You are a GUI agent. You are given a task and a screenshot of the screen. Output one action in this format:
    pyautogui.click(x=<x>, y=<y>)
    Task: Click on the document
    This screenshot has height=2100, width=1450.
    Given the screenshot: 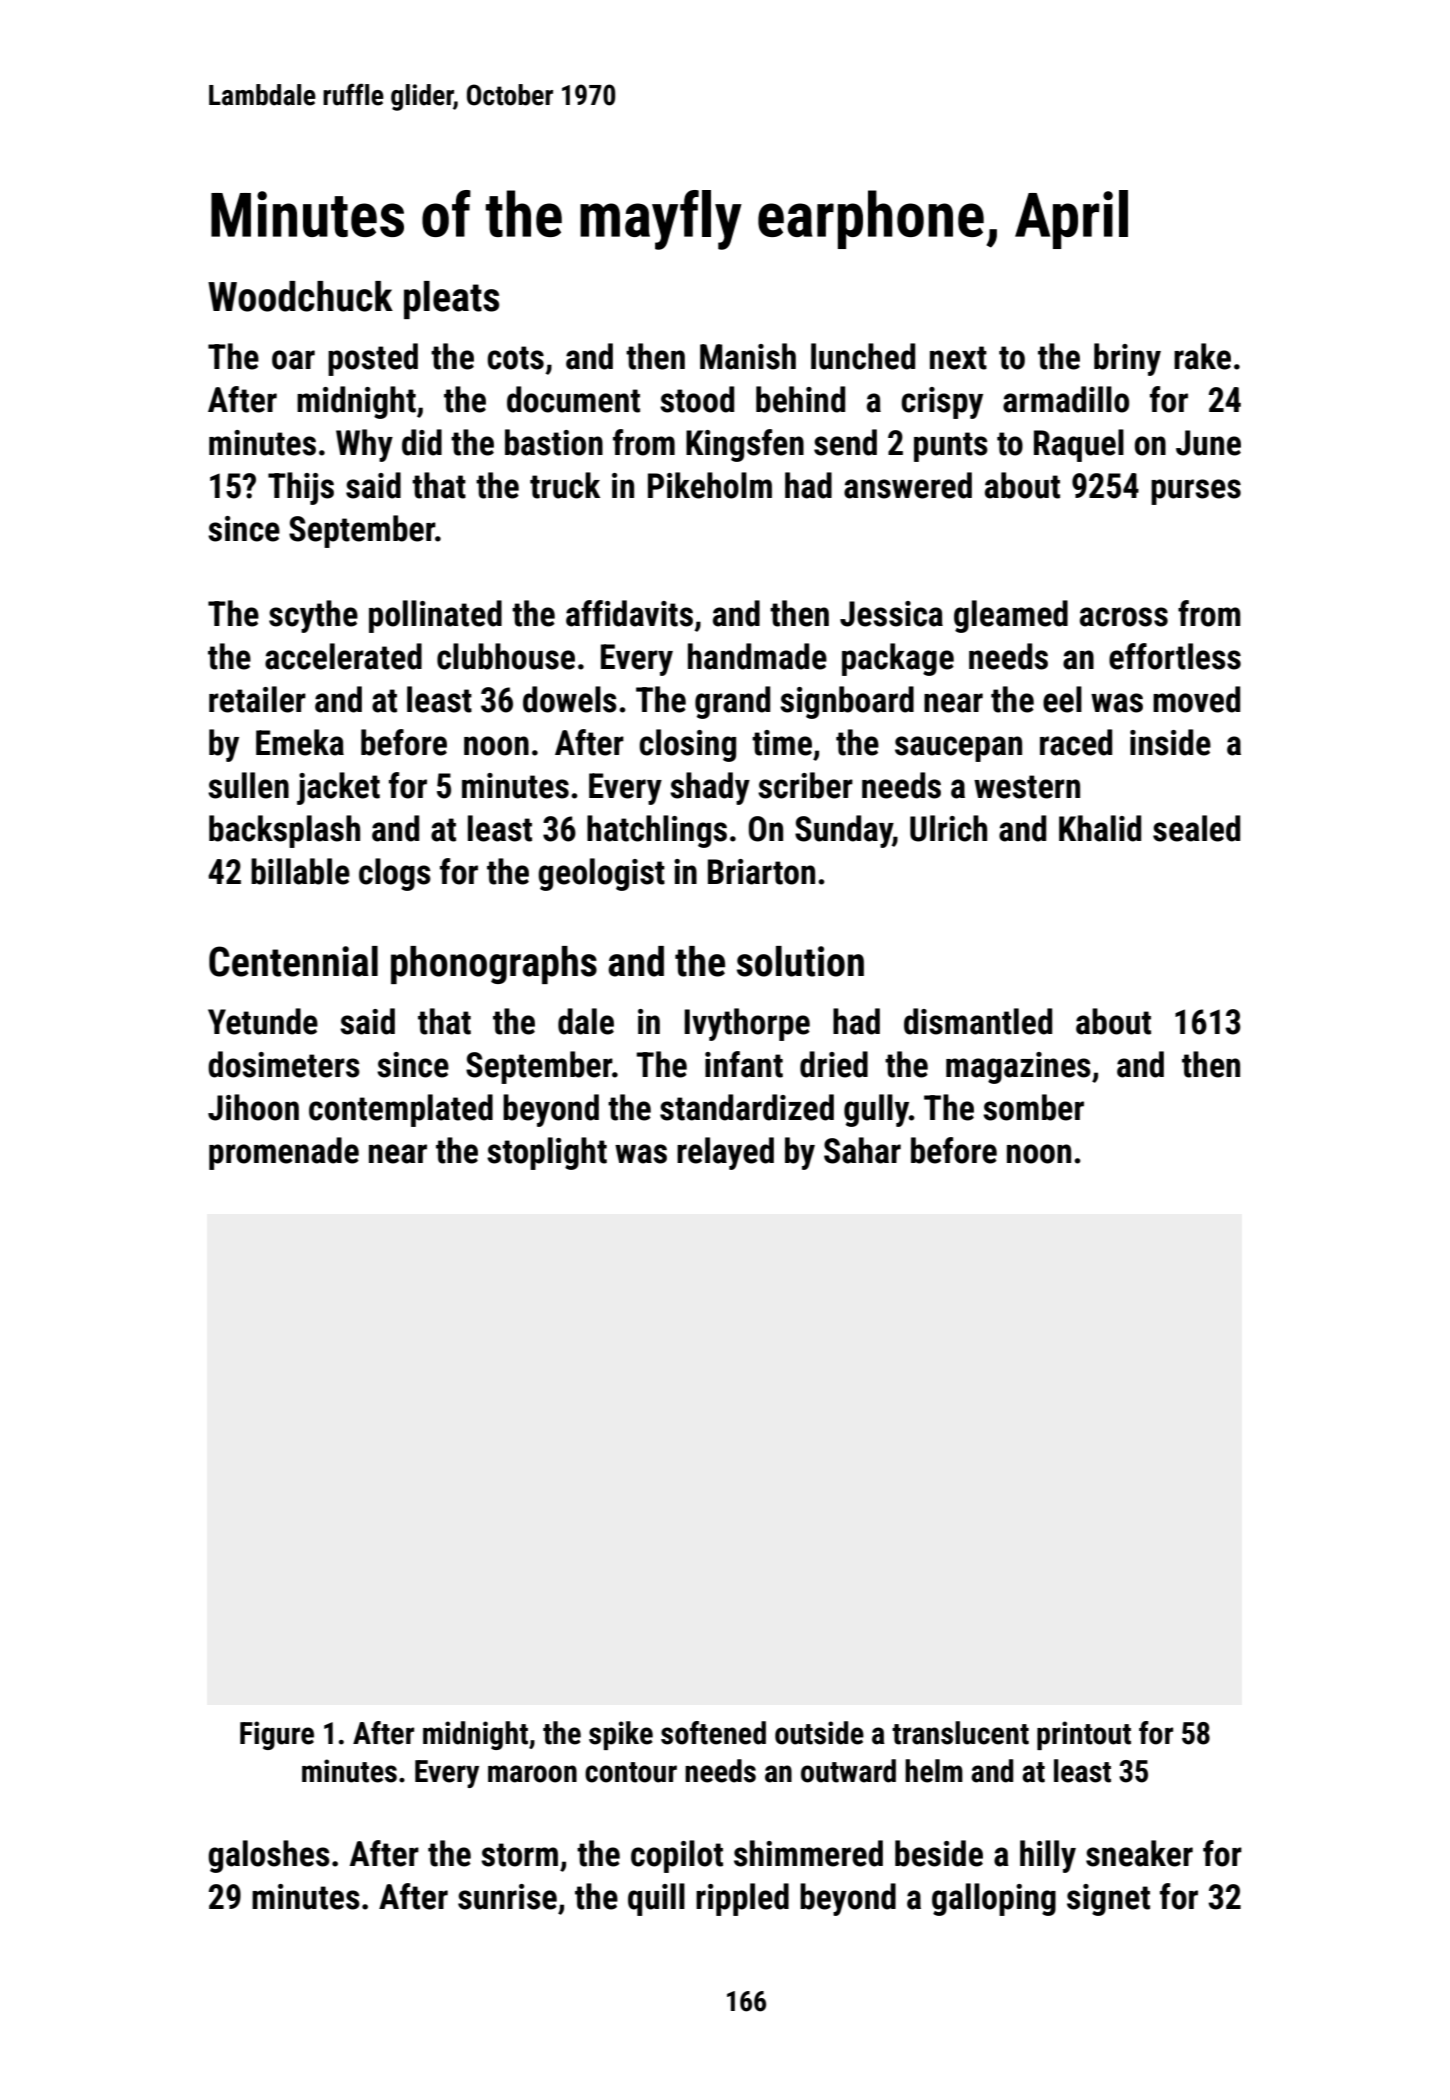 What is the action you would take?
    pyautogui.click(x=573, y=399)
